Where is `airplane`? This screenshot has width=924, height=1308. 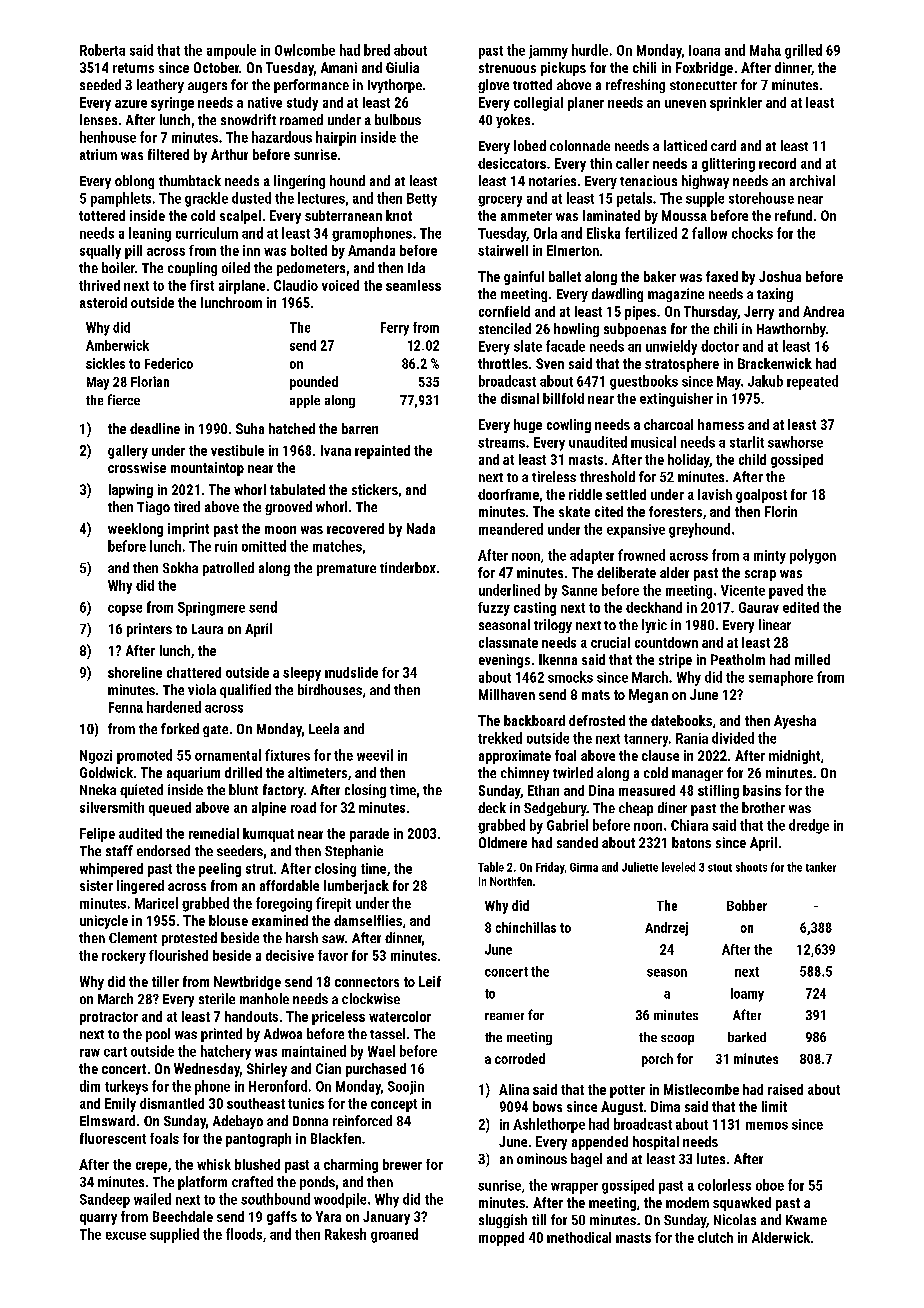
airplane is located at coordinates (242, 287).
